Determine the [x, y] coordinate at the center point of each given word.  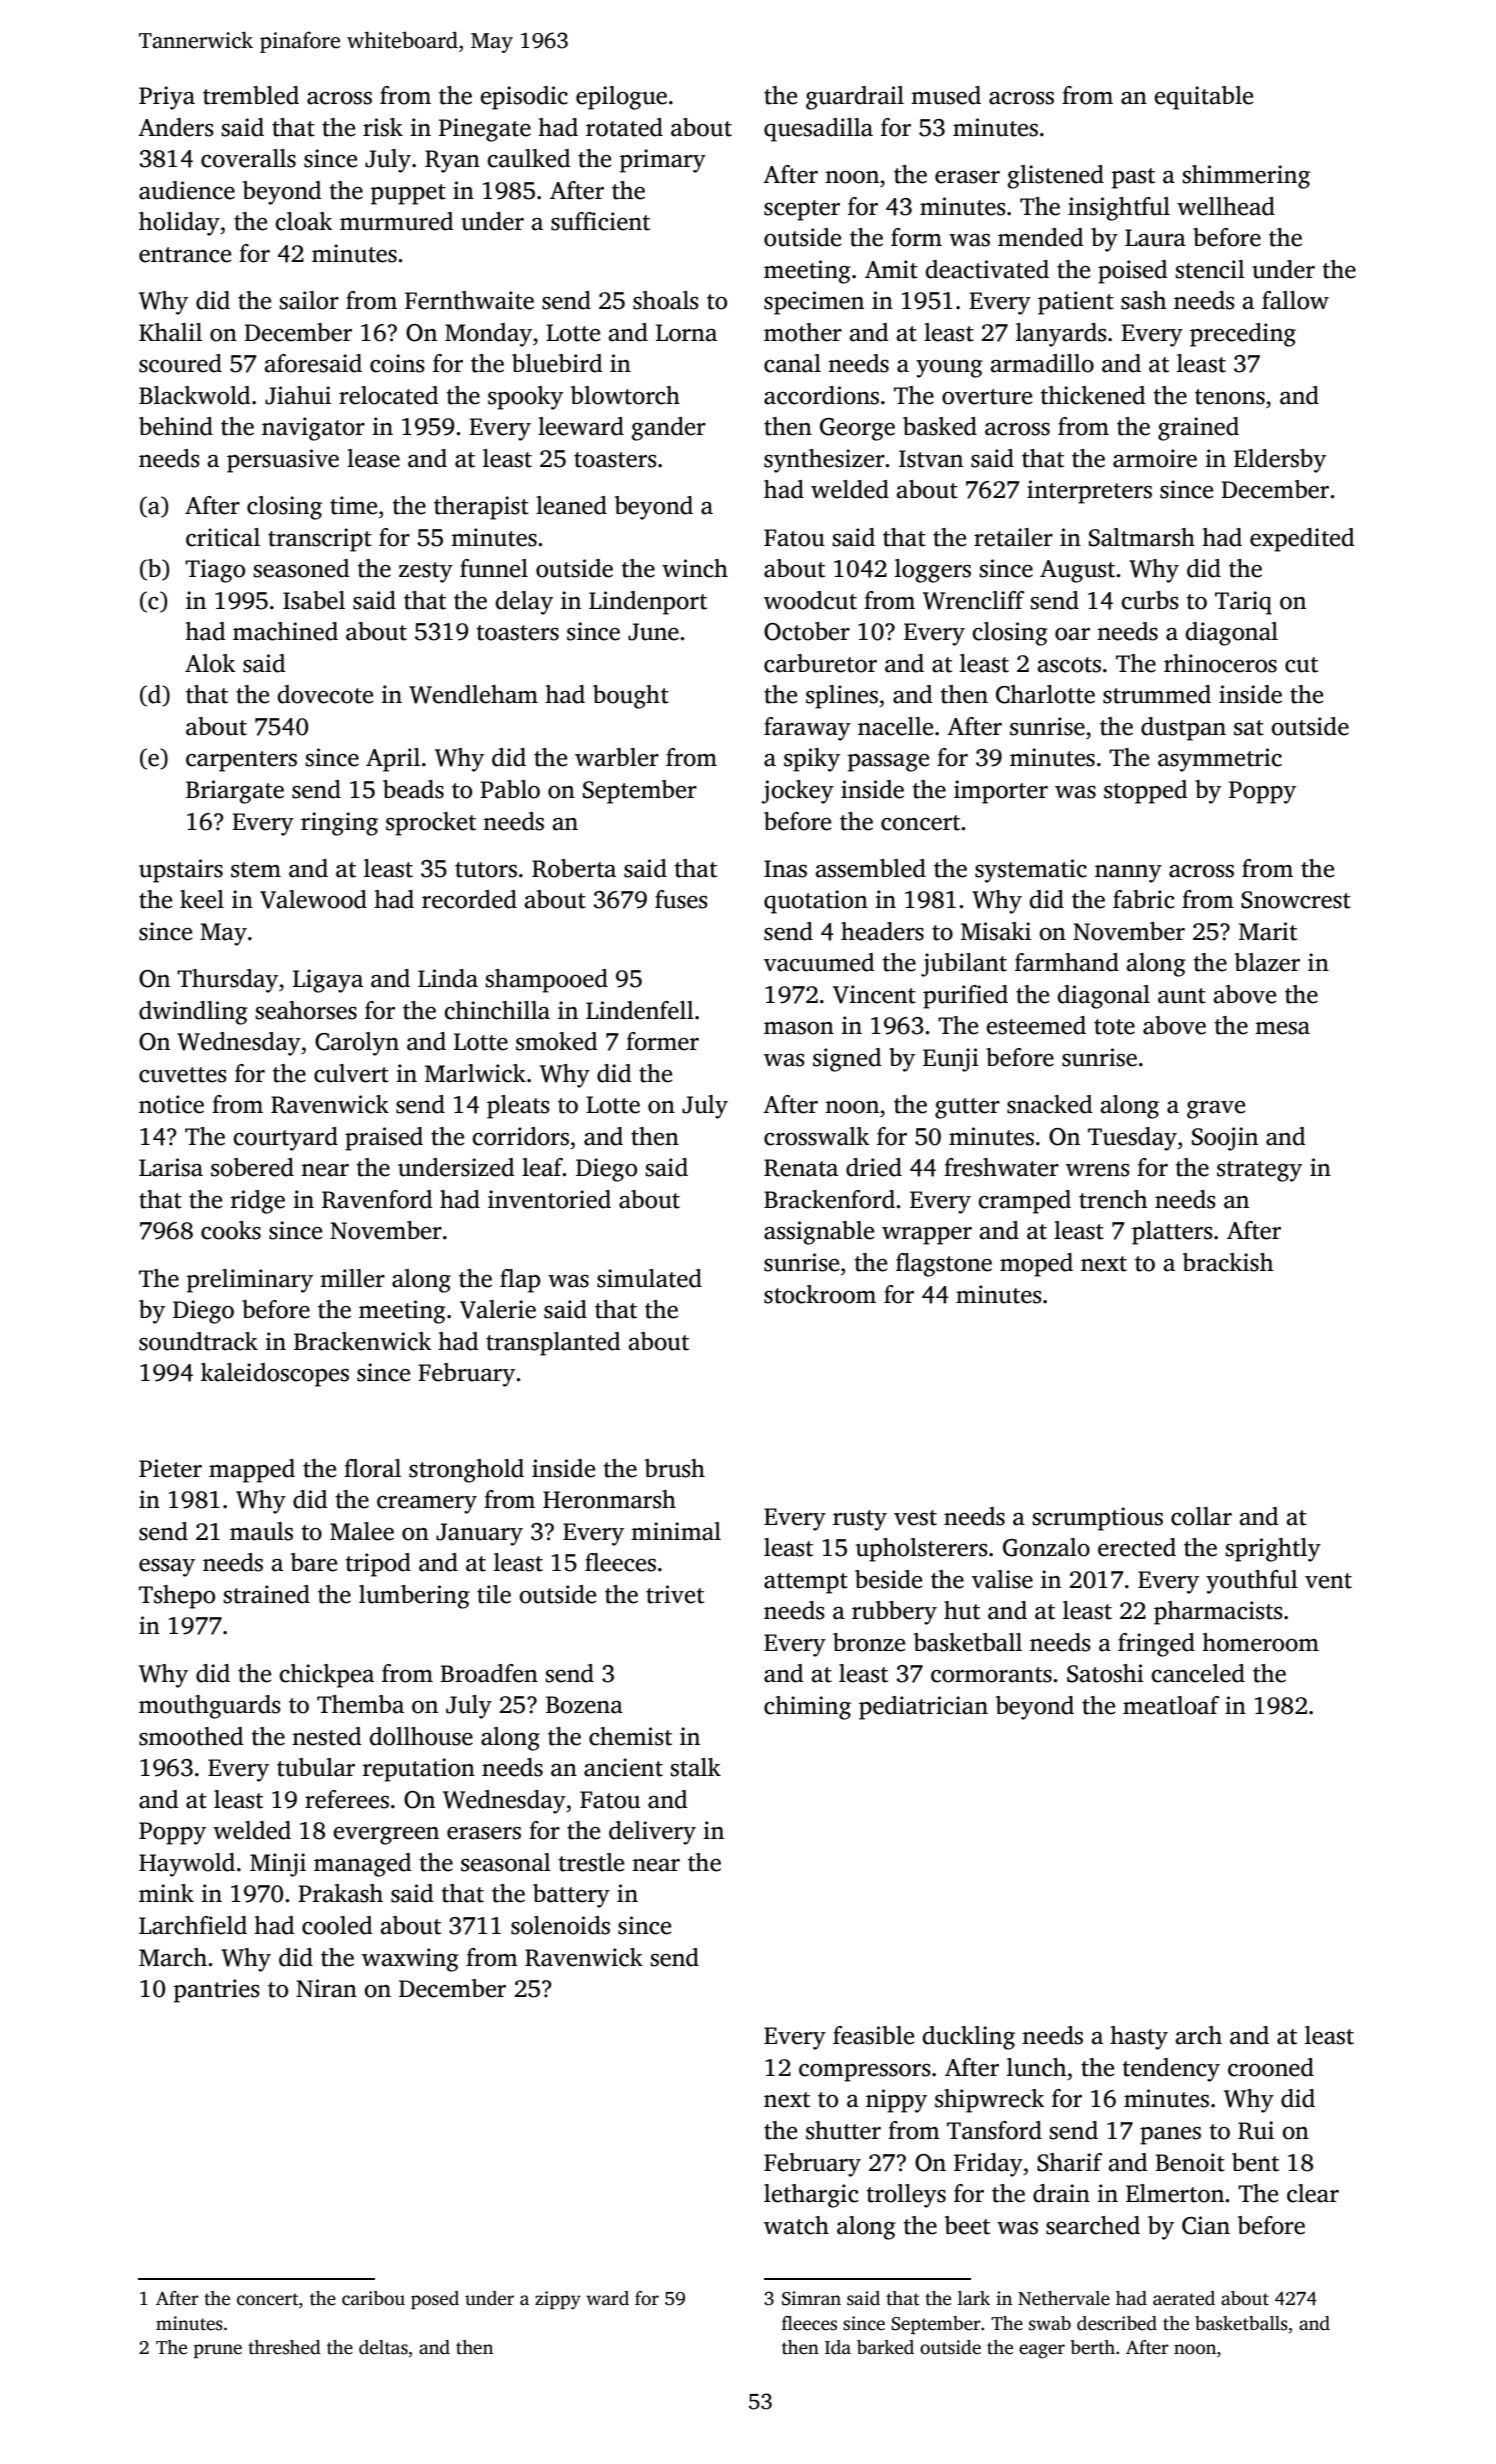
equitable [1203, 98]
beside [888, 1579]
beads [413, 789]
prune [218, 2351]
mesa [1282, 1028]
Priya [167, 98]
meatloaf [1171, 1705]
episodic [524, 98]
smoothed [191, 1736]
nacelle [895, 726]
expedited [1302, 540]
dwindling [193, 1013]
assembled [871, 868]
